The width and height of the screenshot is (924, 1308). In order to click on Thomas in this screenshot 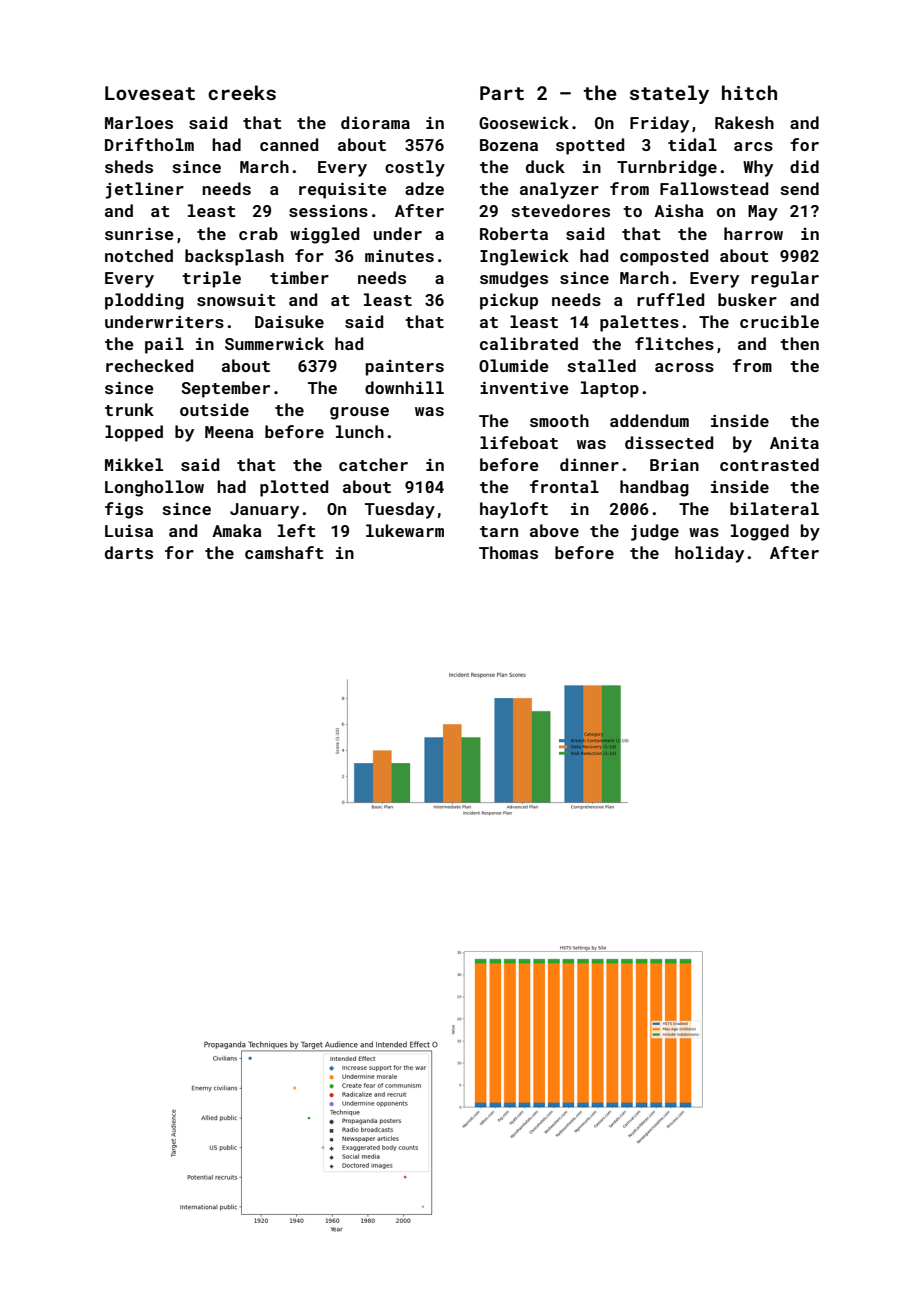, I will do `click(508, 552)`.
